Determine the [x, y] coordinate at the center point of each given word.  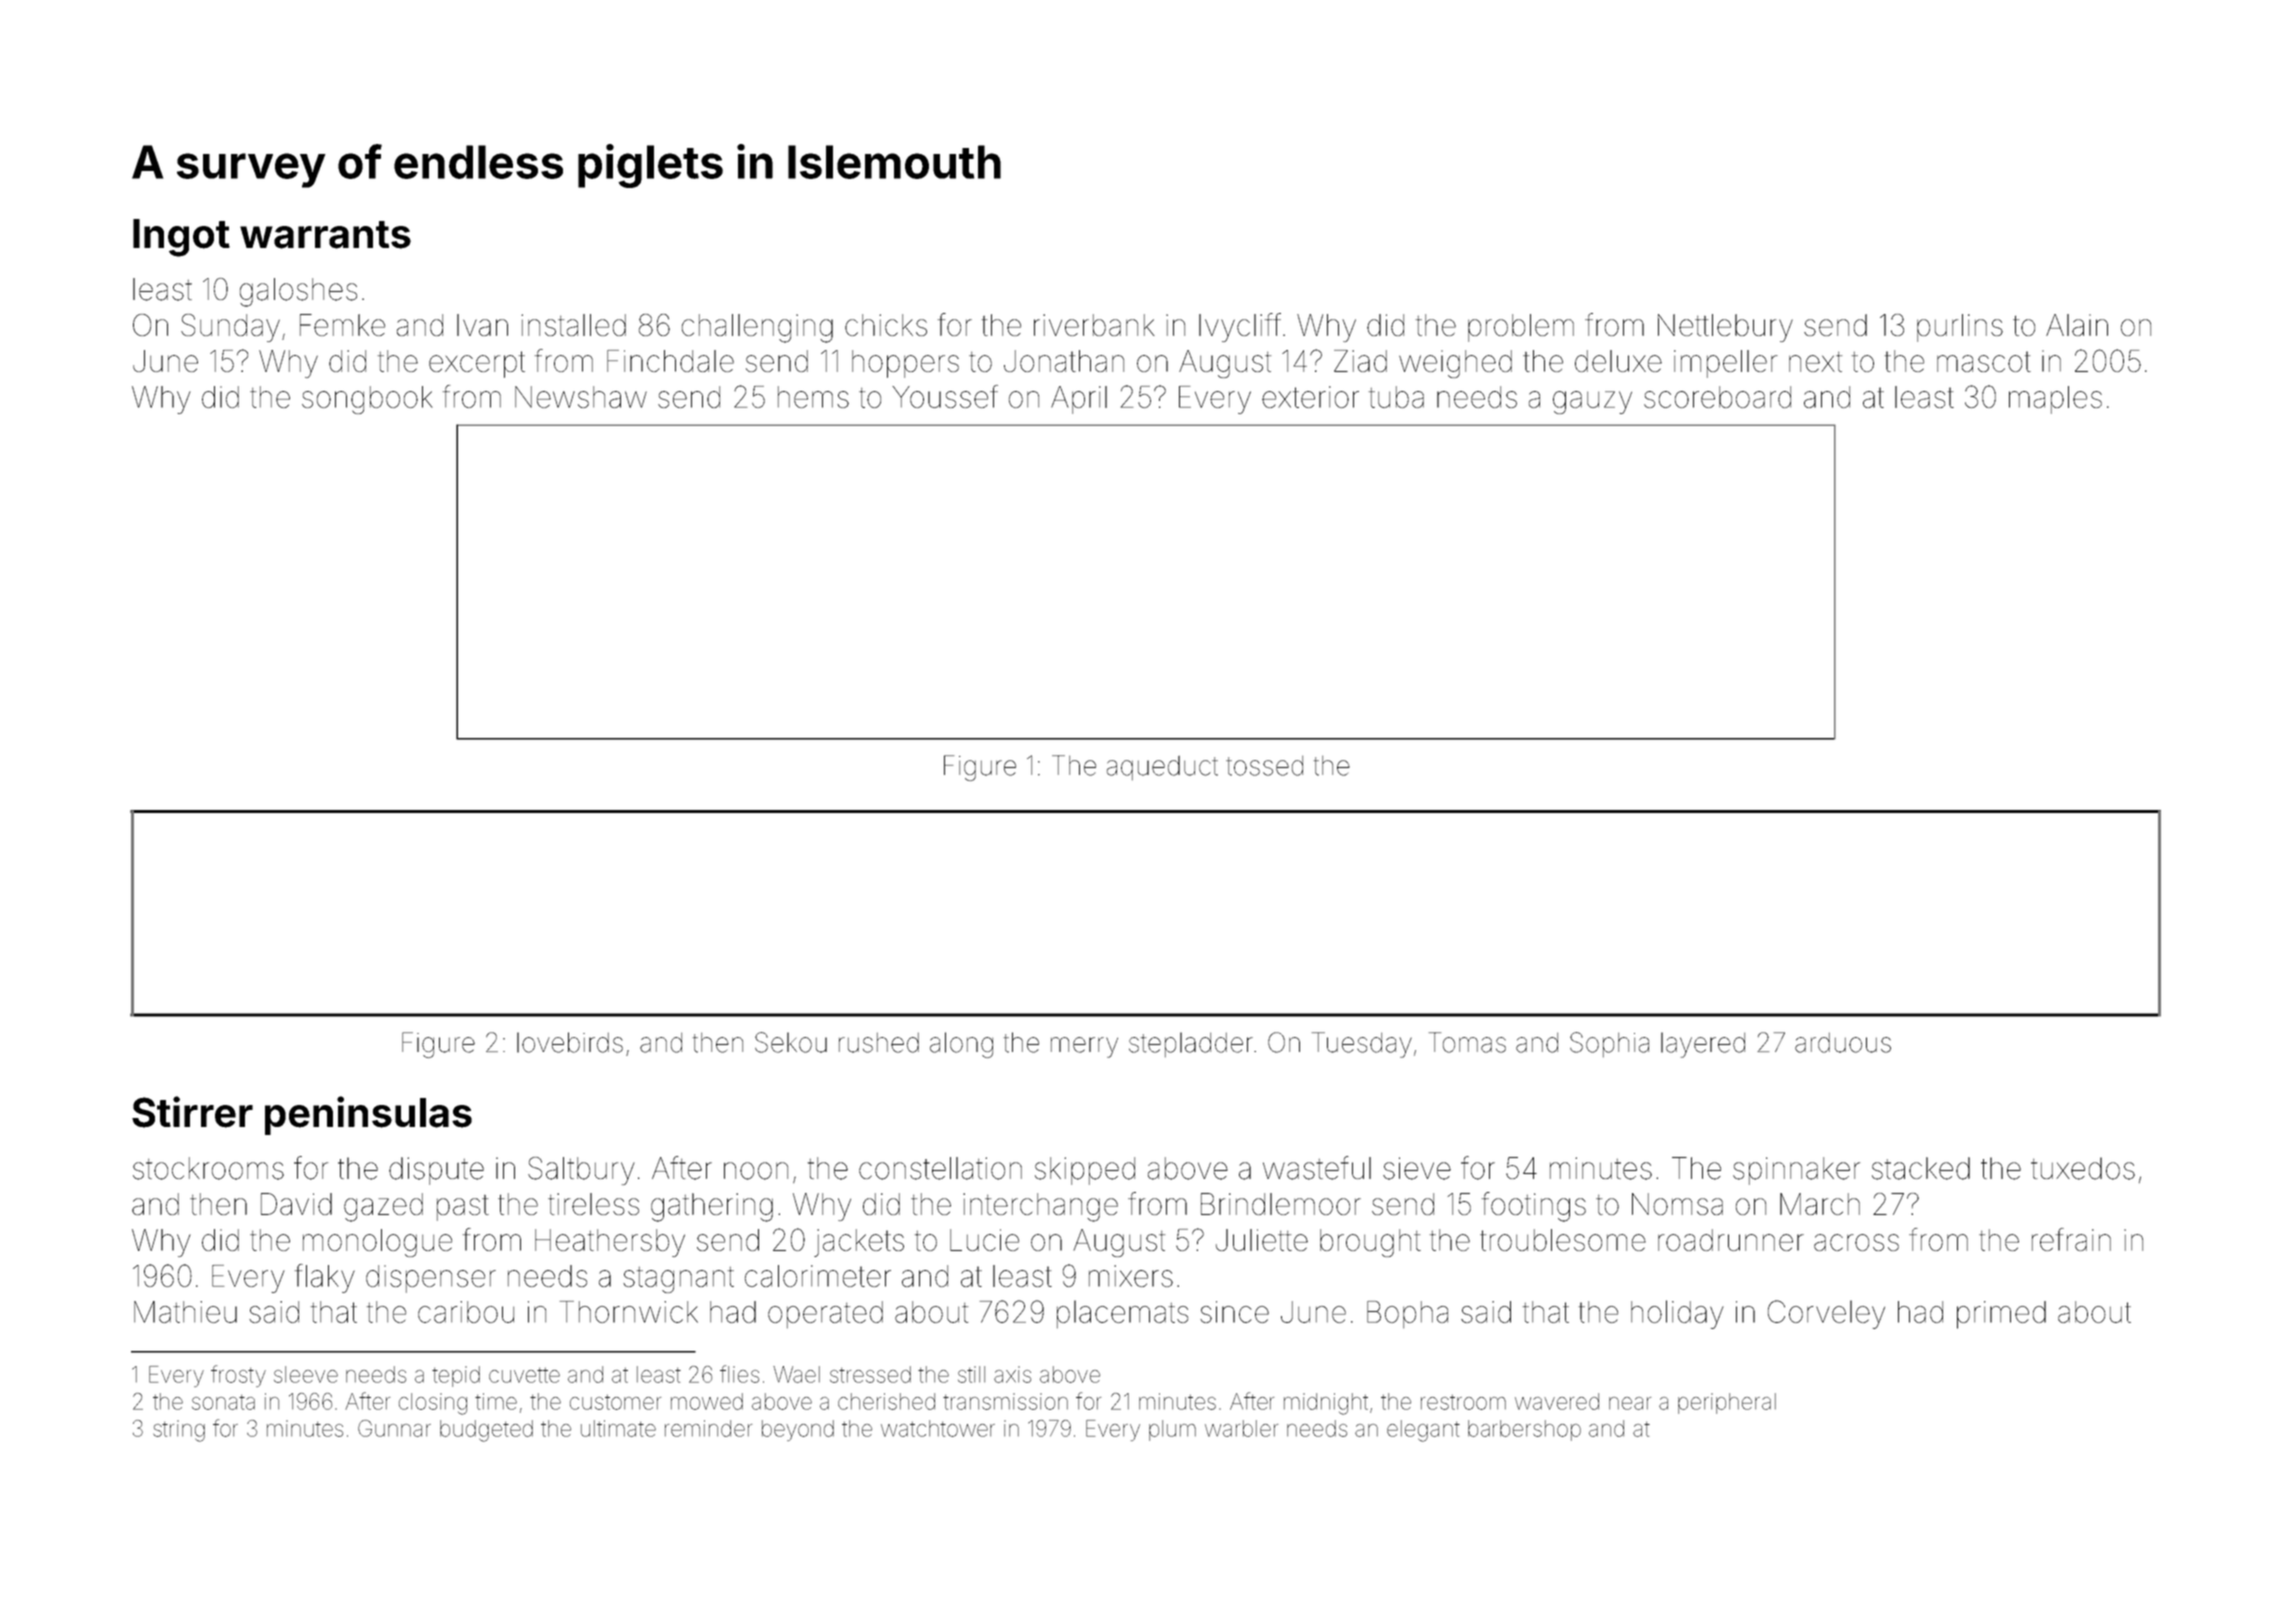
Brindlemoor [1281, 1204]
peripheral [1727, 1403]
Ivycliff [1240, 327]
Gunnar [394, 1428]
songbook [367, 400]
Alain [2077, 325]
